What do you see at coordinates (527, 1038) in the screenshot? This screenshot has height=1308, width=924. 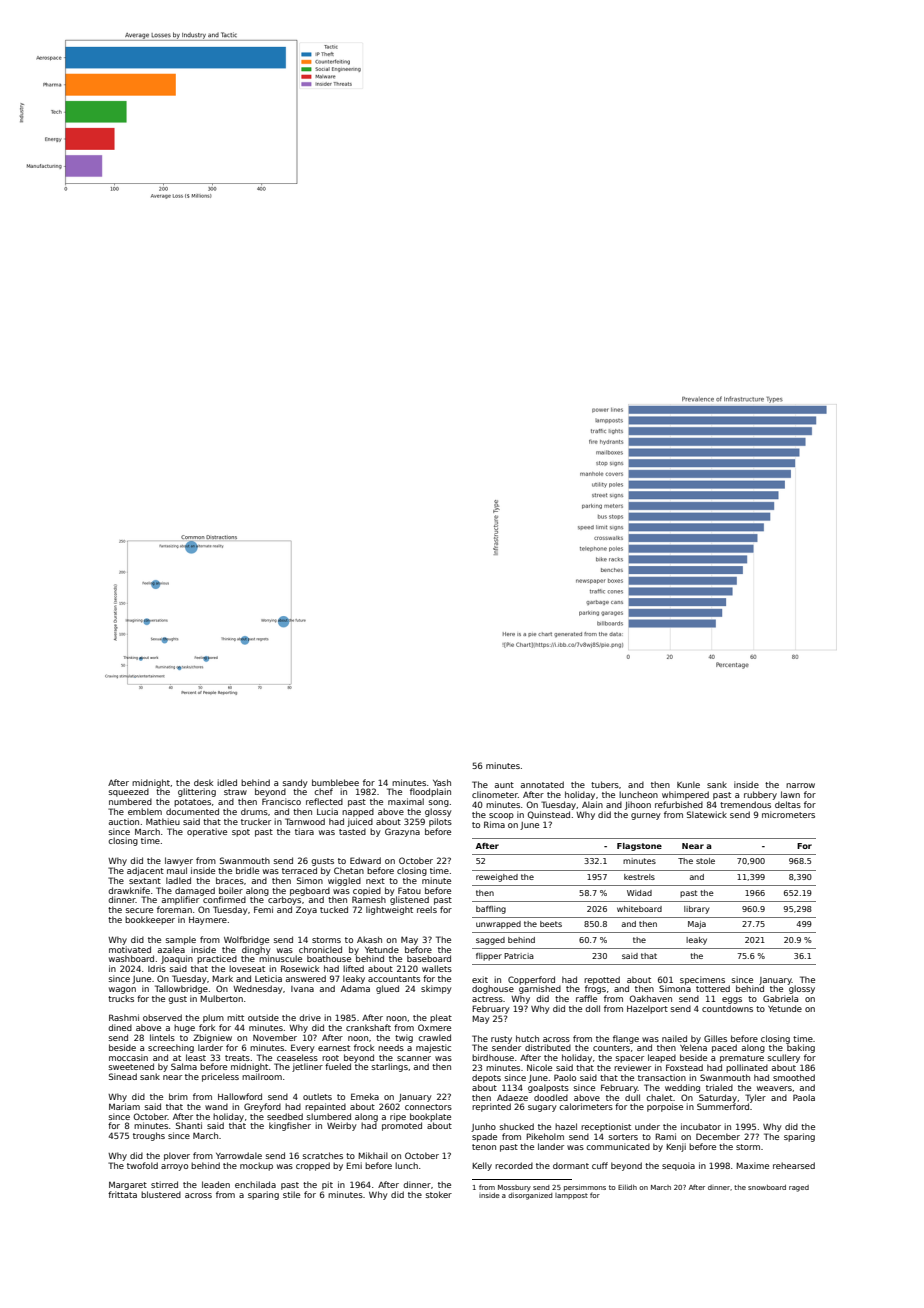 I see `hutch` at bounding box center [527, 1038].
